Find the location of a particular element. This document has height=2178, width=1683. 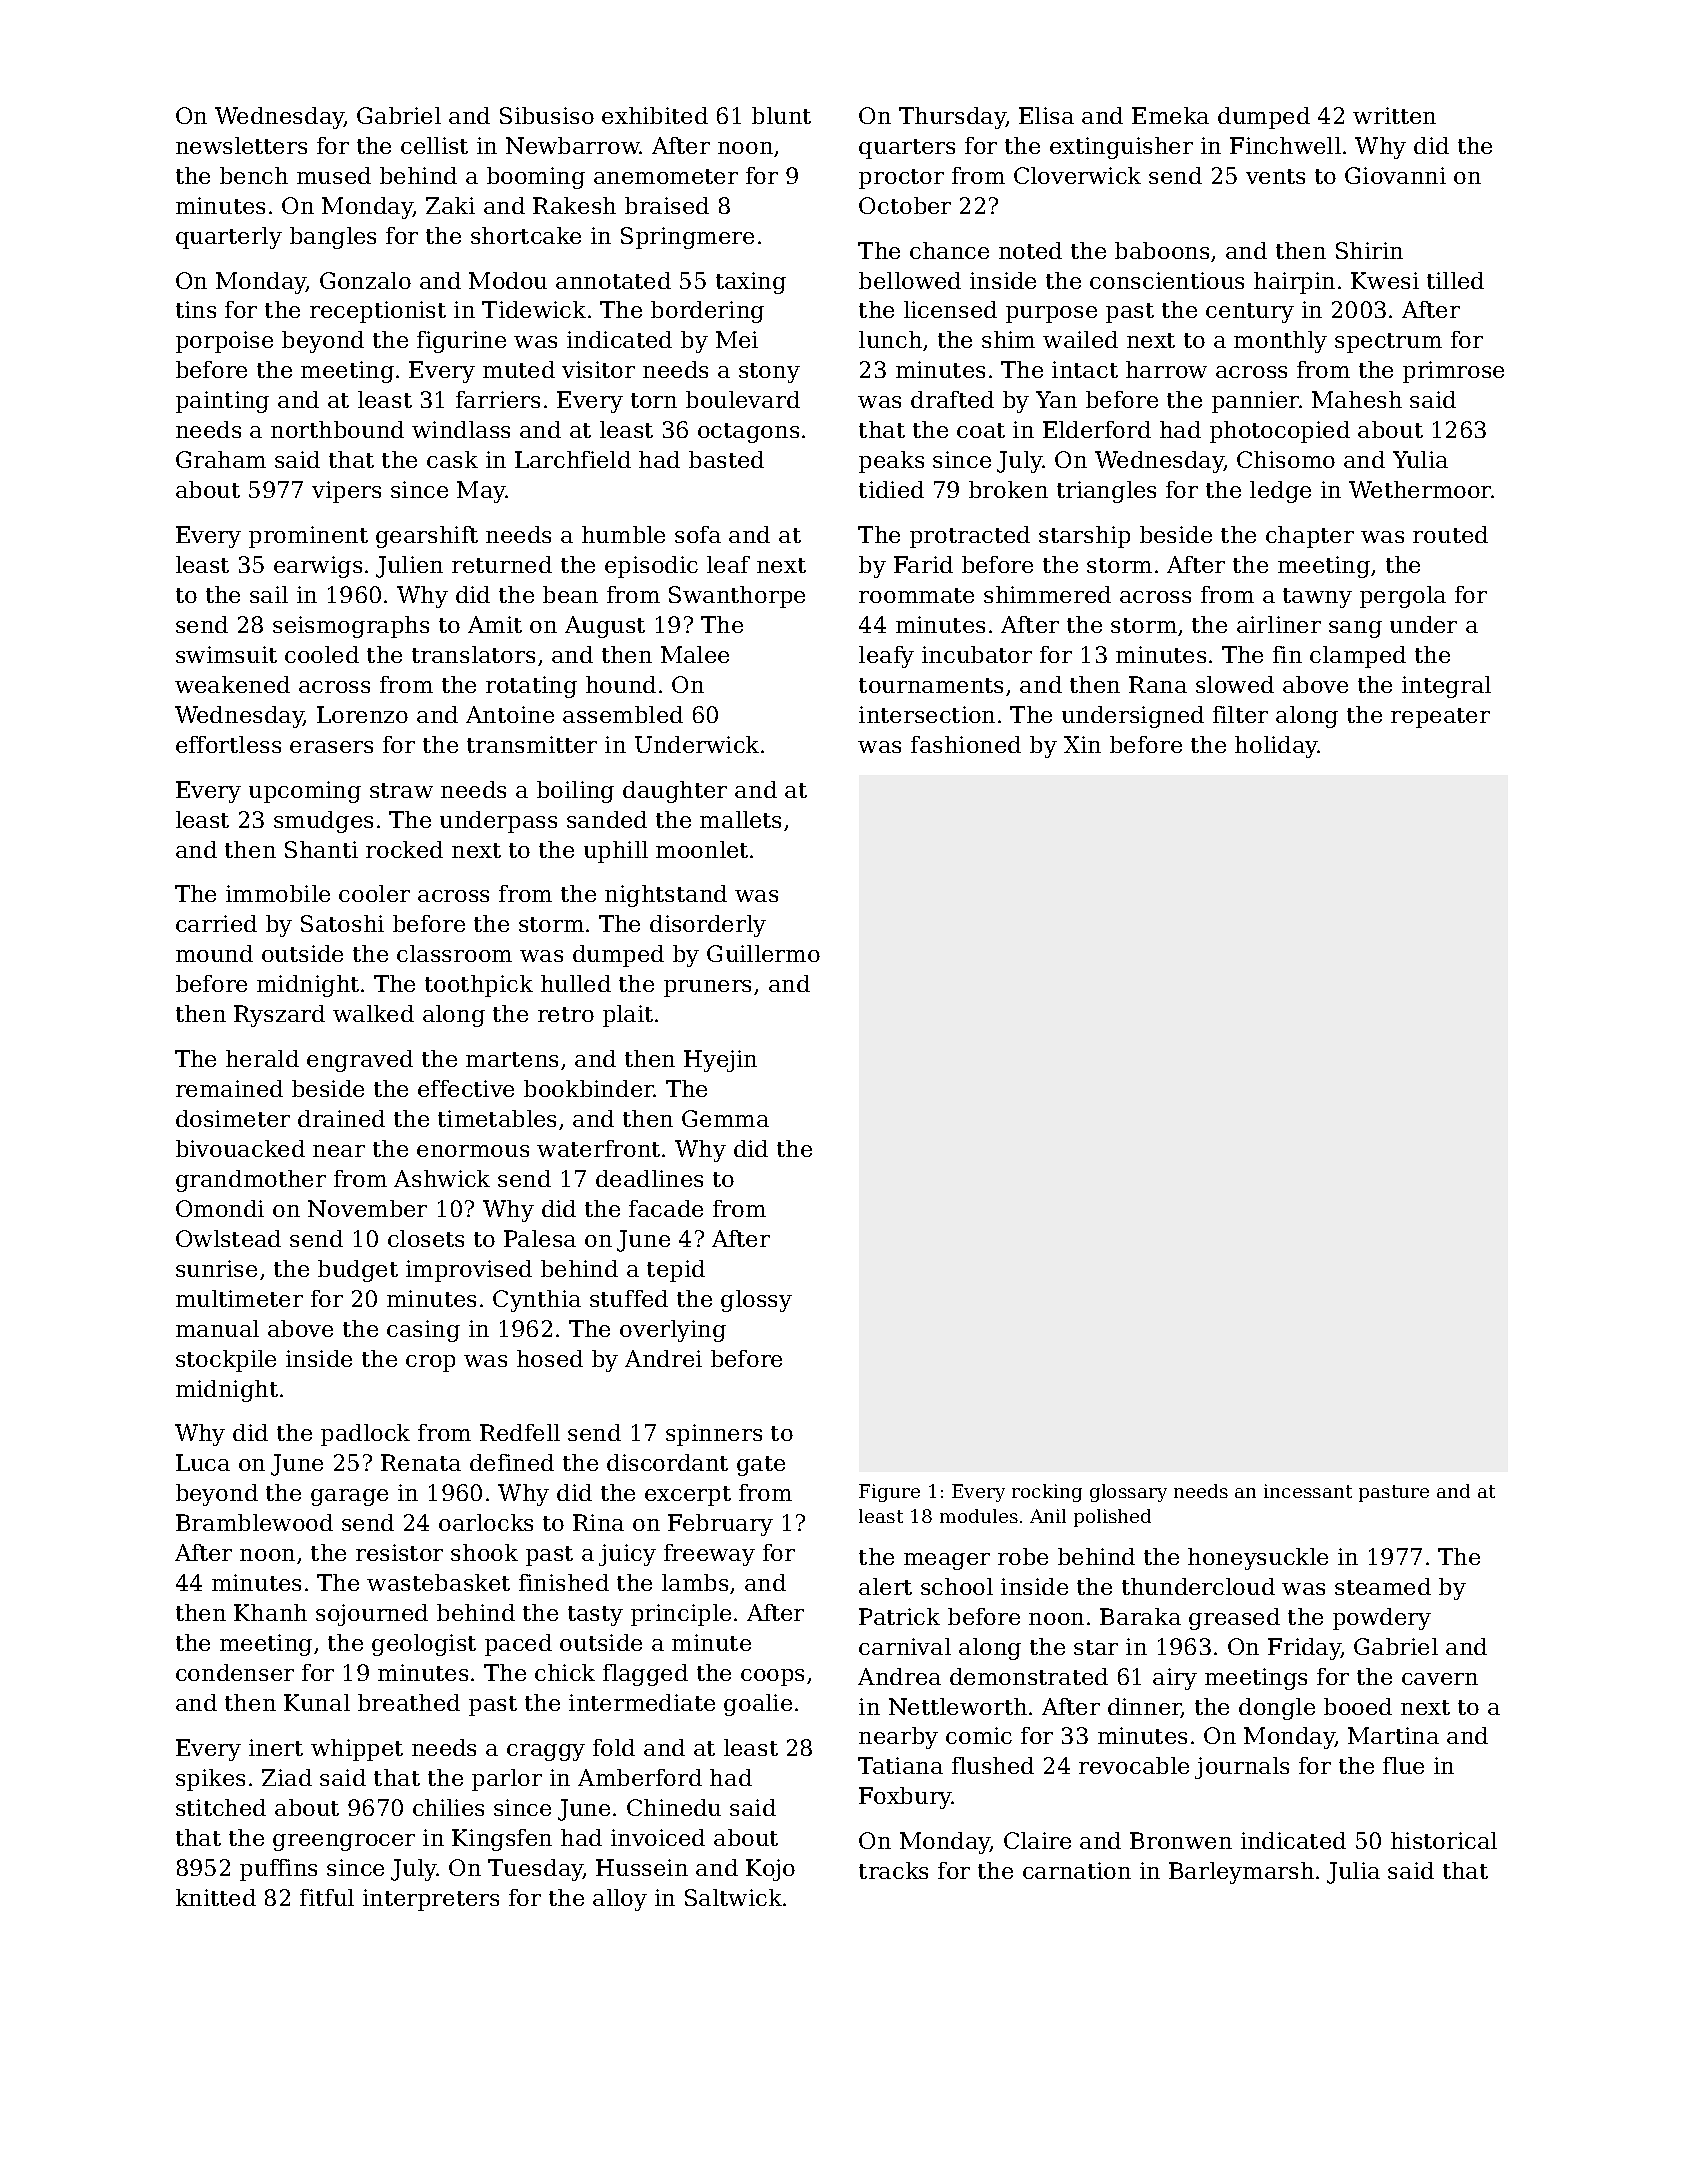

tracks is located at coordinates (893, 1870).
